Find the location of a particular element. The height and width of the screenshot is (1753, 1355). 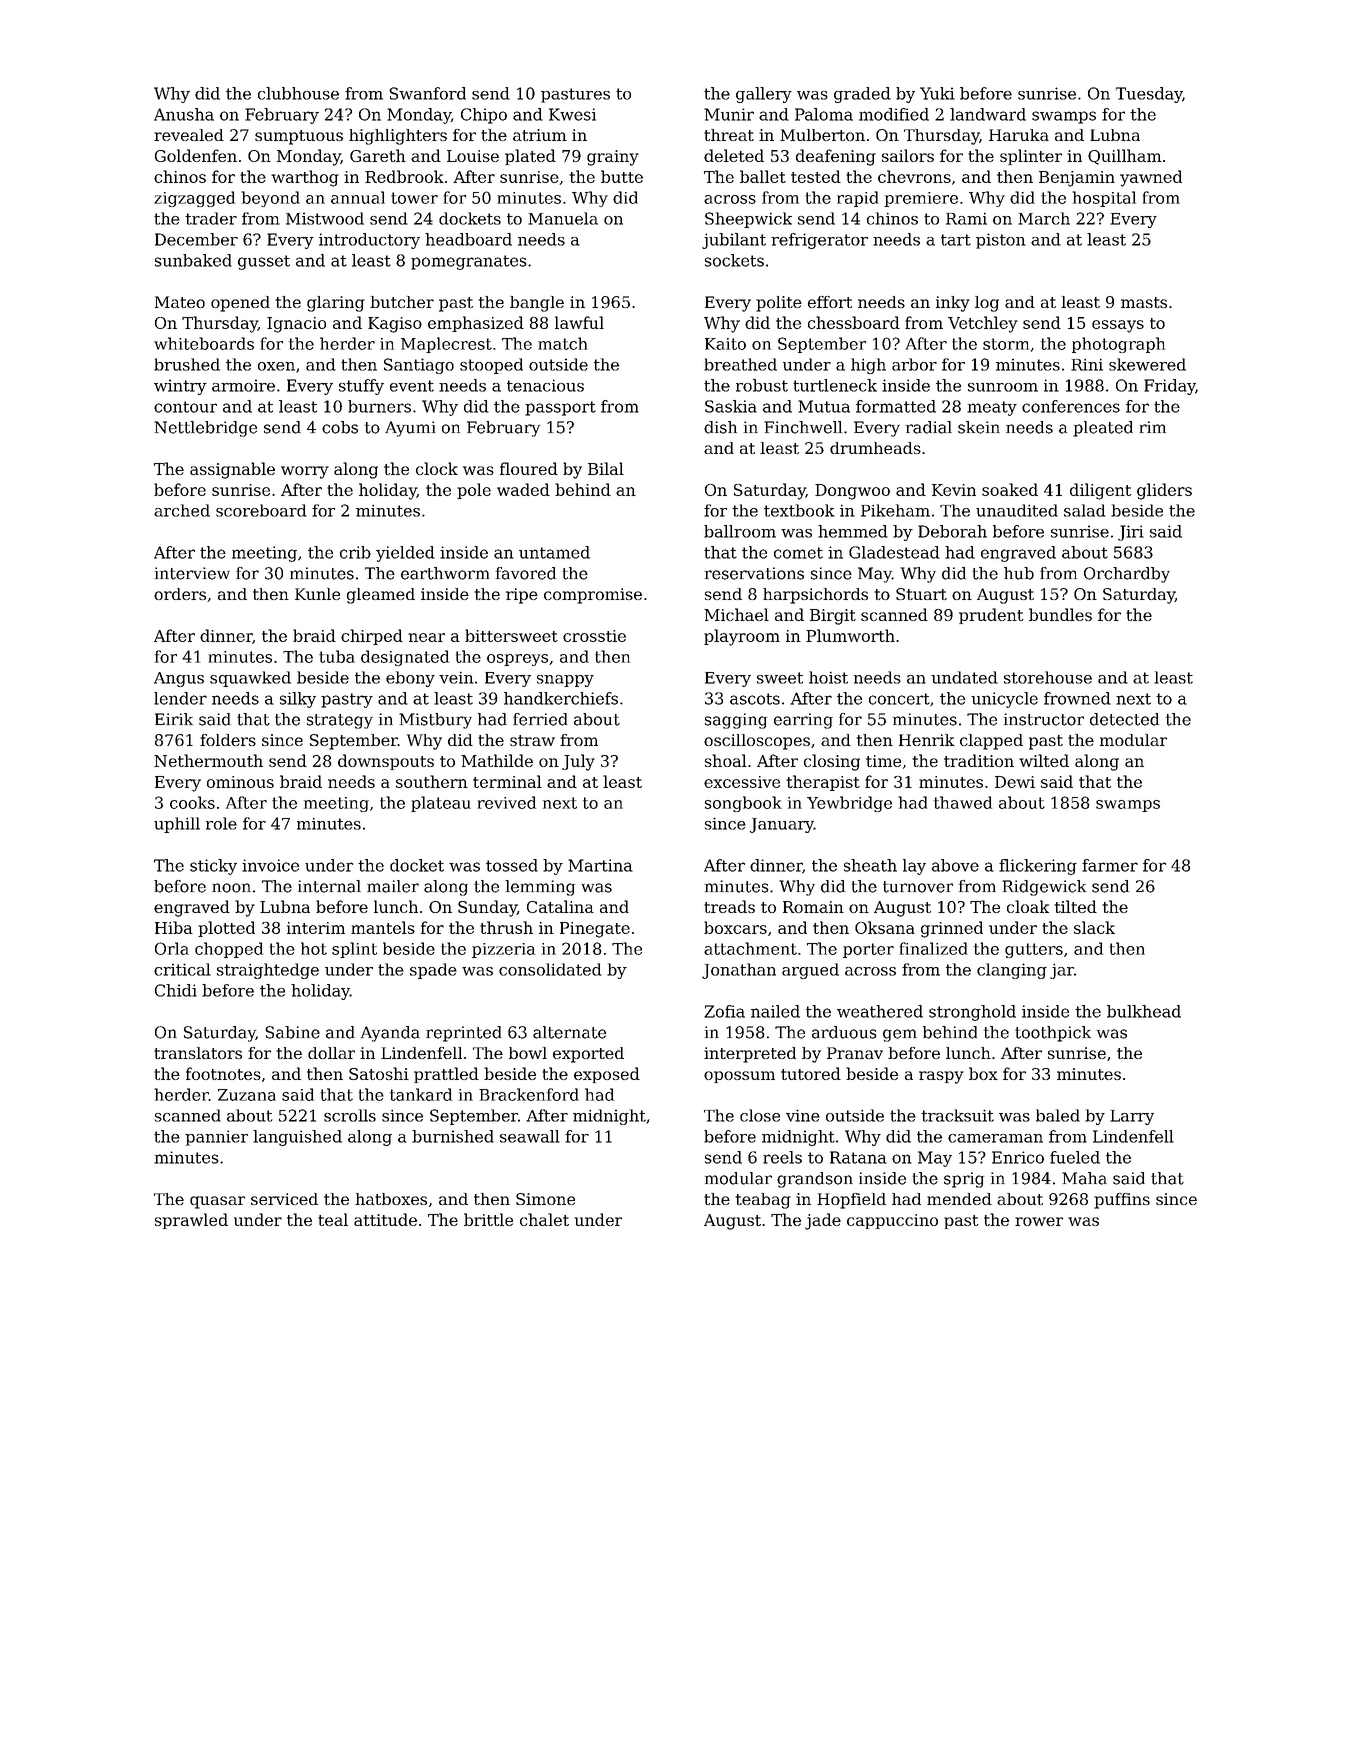

sockets is located at coordinates (734, 260).
